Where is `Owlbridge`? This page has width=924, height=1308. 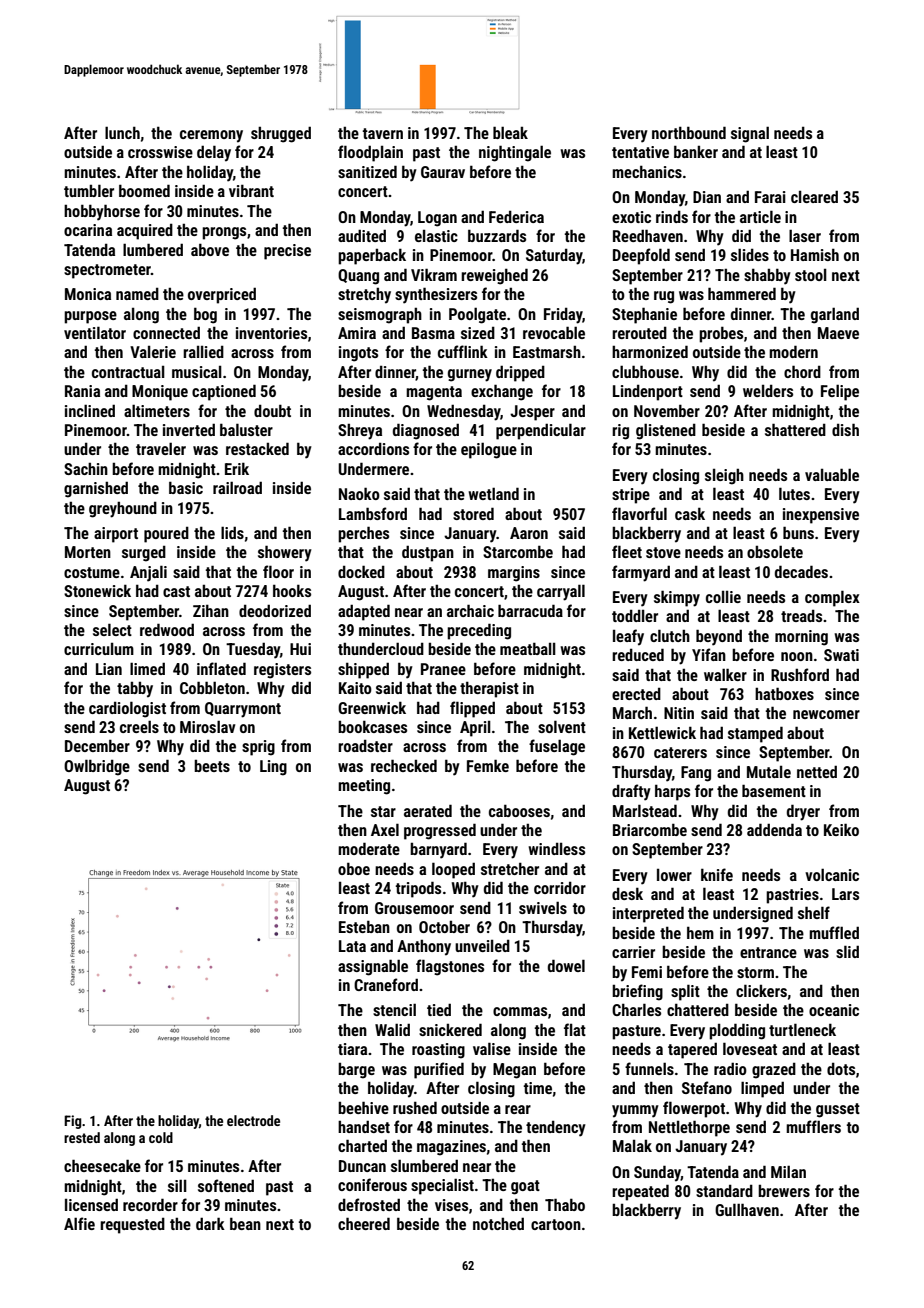 Owlbridge is located at coordinates (97, 767).
